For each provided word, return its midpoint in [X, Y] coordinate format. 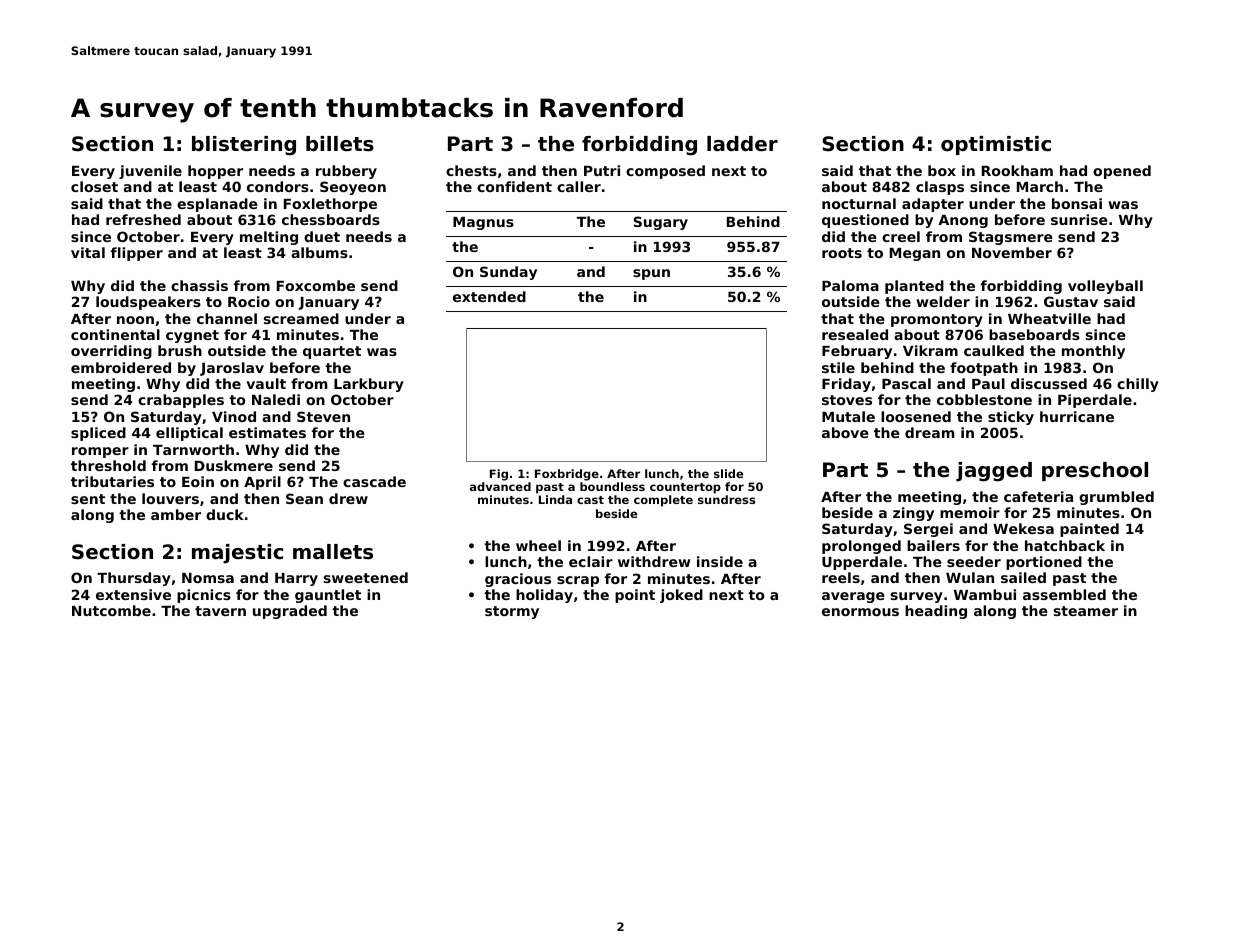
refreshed [143, 219]
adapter [933, 205]
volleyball [1105, 287]
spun [651, 274]
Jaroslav [232, 369]
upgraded [290, 612]
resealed [855, 334]
